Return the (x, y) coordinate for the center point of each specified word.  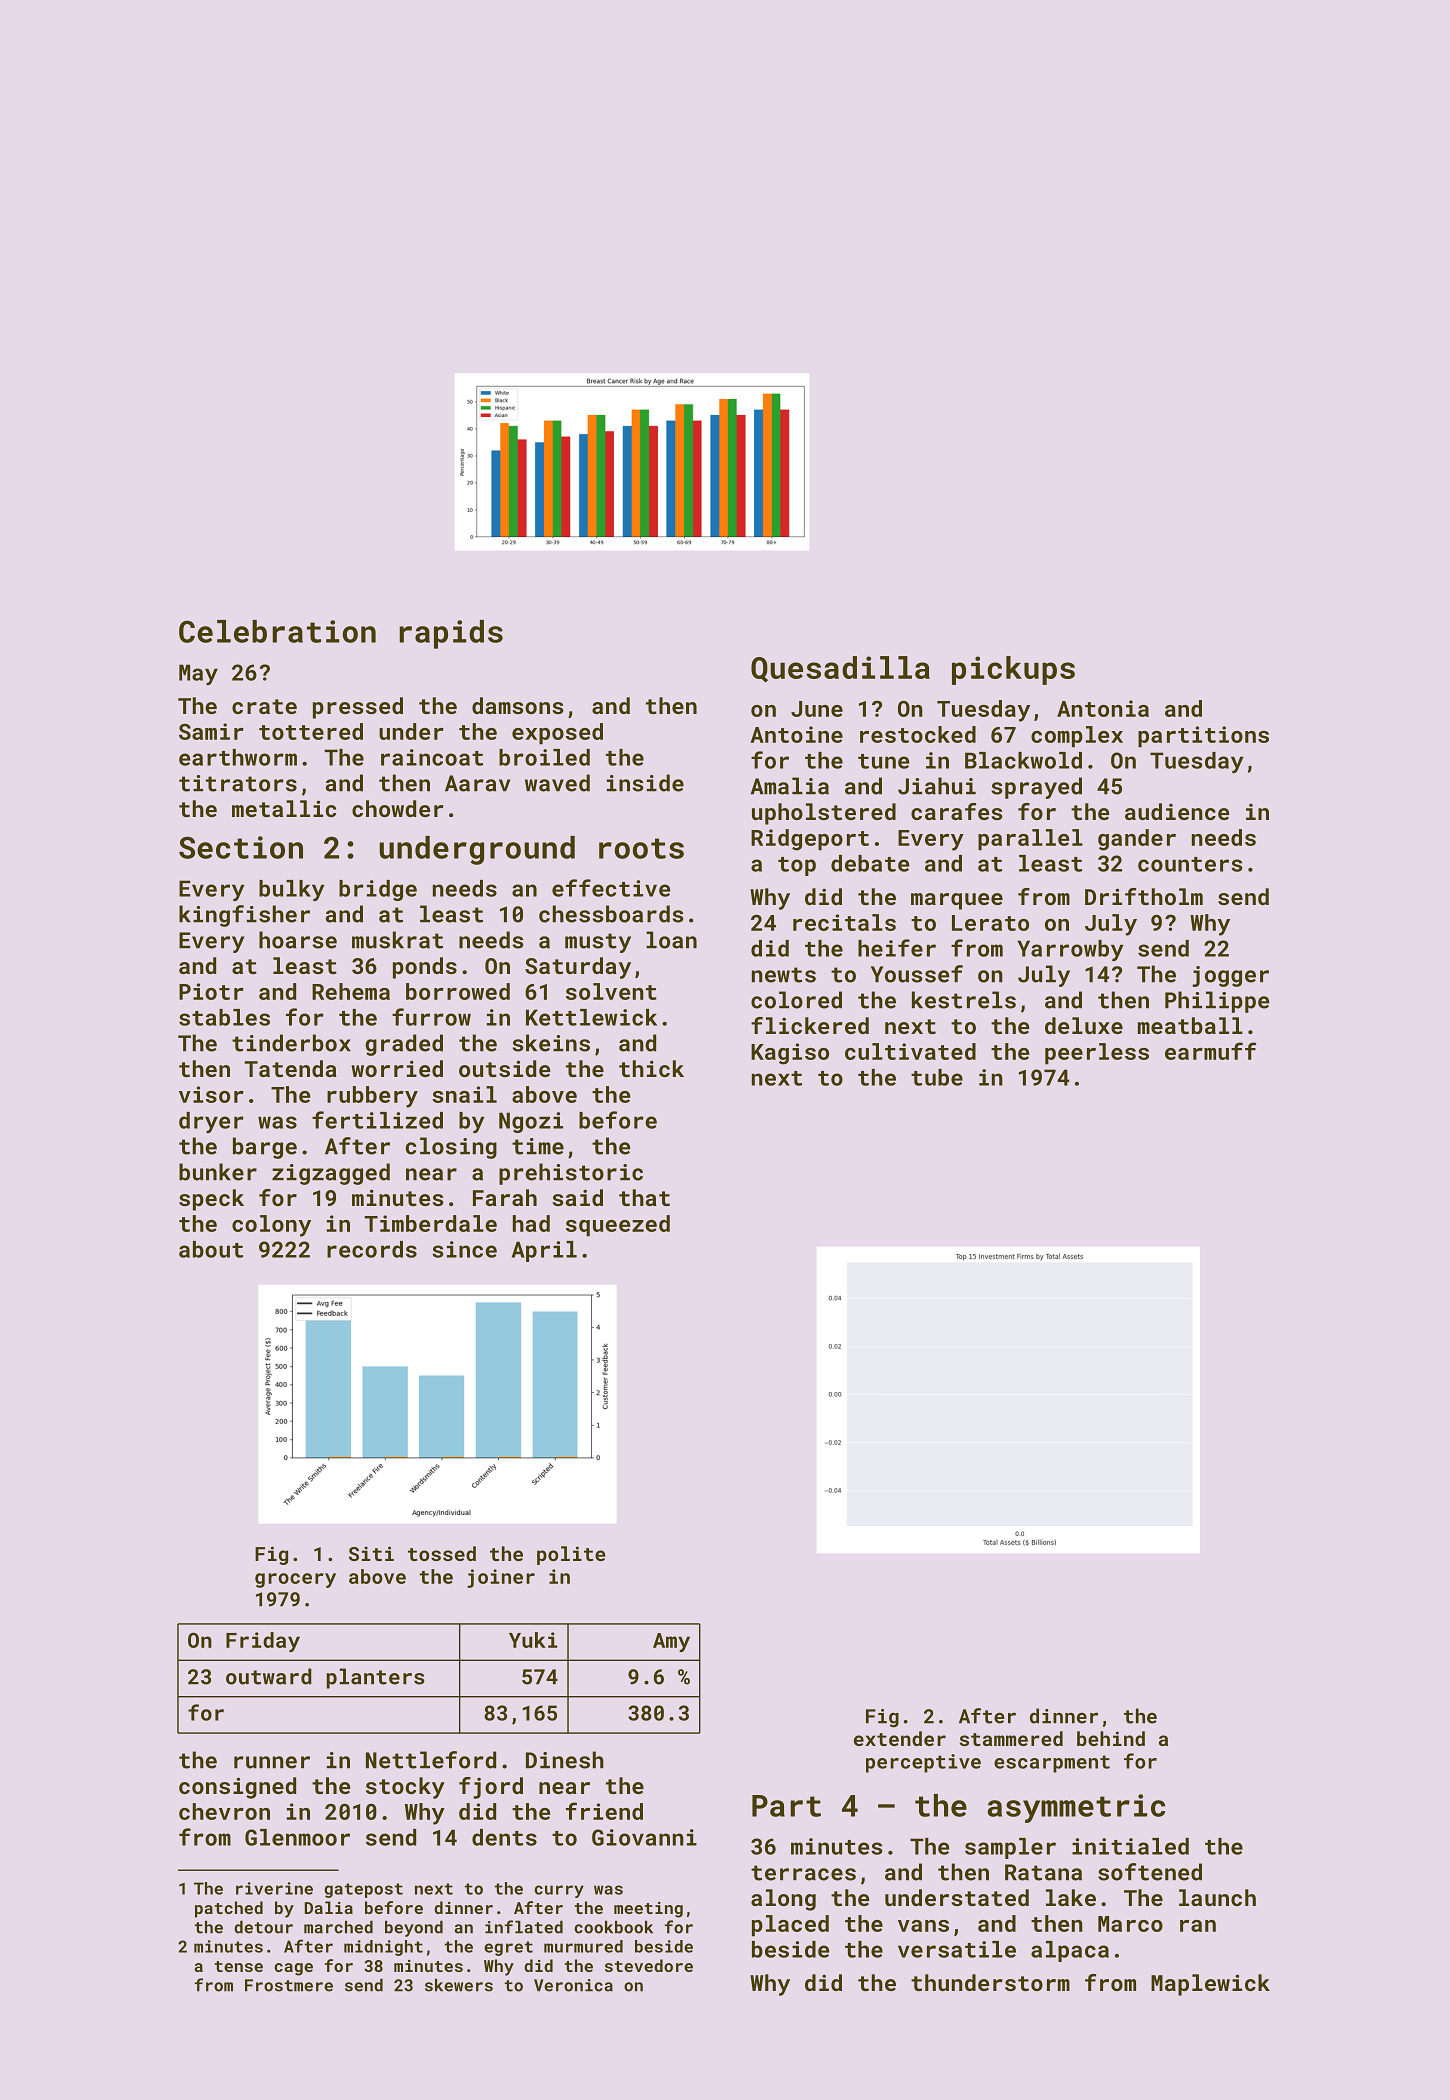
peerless (1097, 1054)
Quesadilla (840, 669)
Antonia (1103, 708)
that (644, 1197)
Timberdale (431, 1223)
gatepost (363, 1890)
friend (604, 1811)
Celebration (277, 631)
